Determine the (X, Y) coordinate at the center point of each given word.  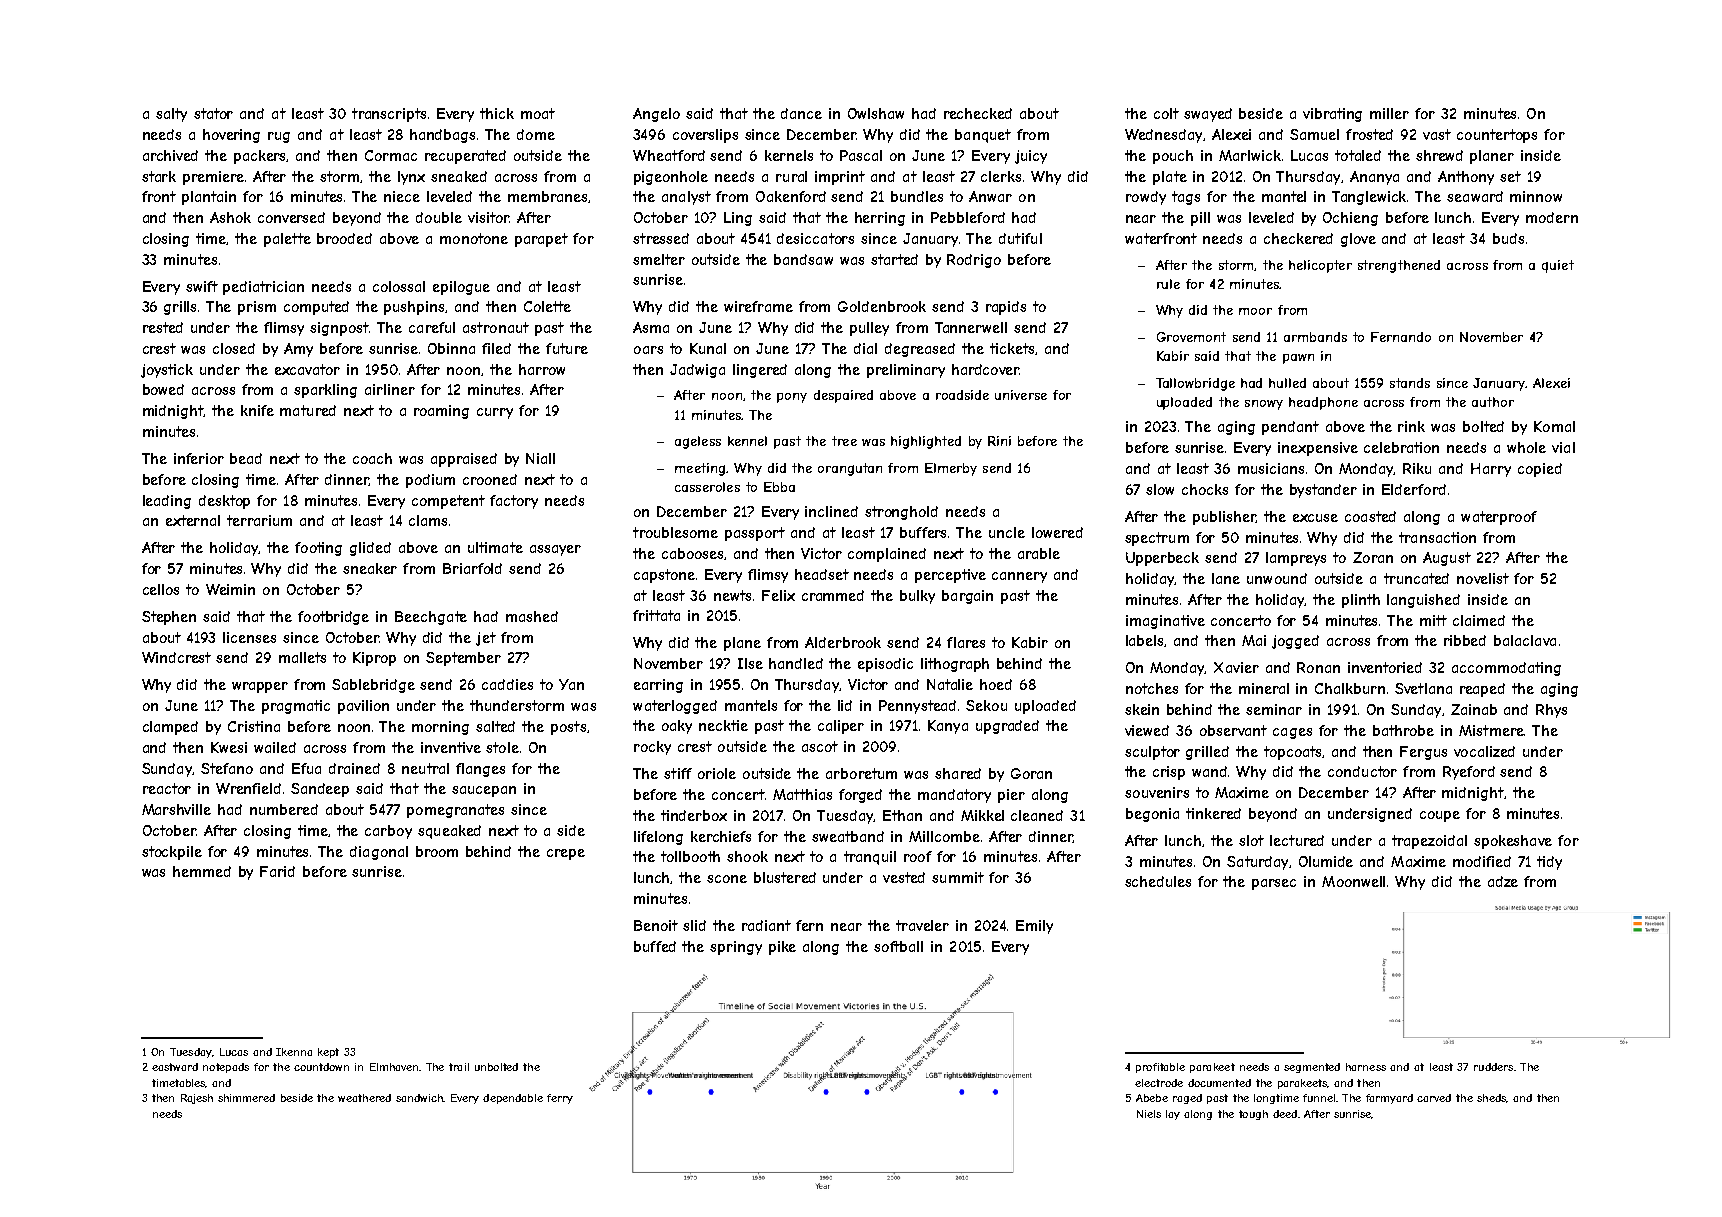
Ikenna (294, 1052)
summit (958, 877)
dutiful (1020, 238)
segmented (1312, 1068)
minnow (1536, 196)
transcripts (389, 115)
